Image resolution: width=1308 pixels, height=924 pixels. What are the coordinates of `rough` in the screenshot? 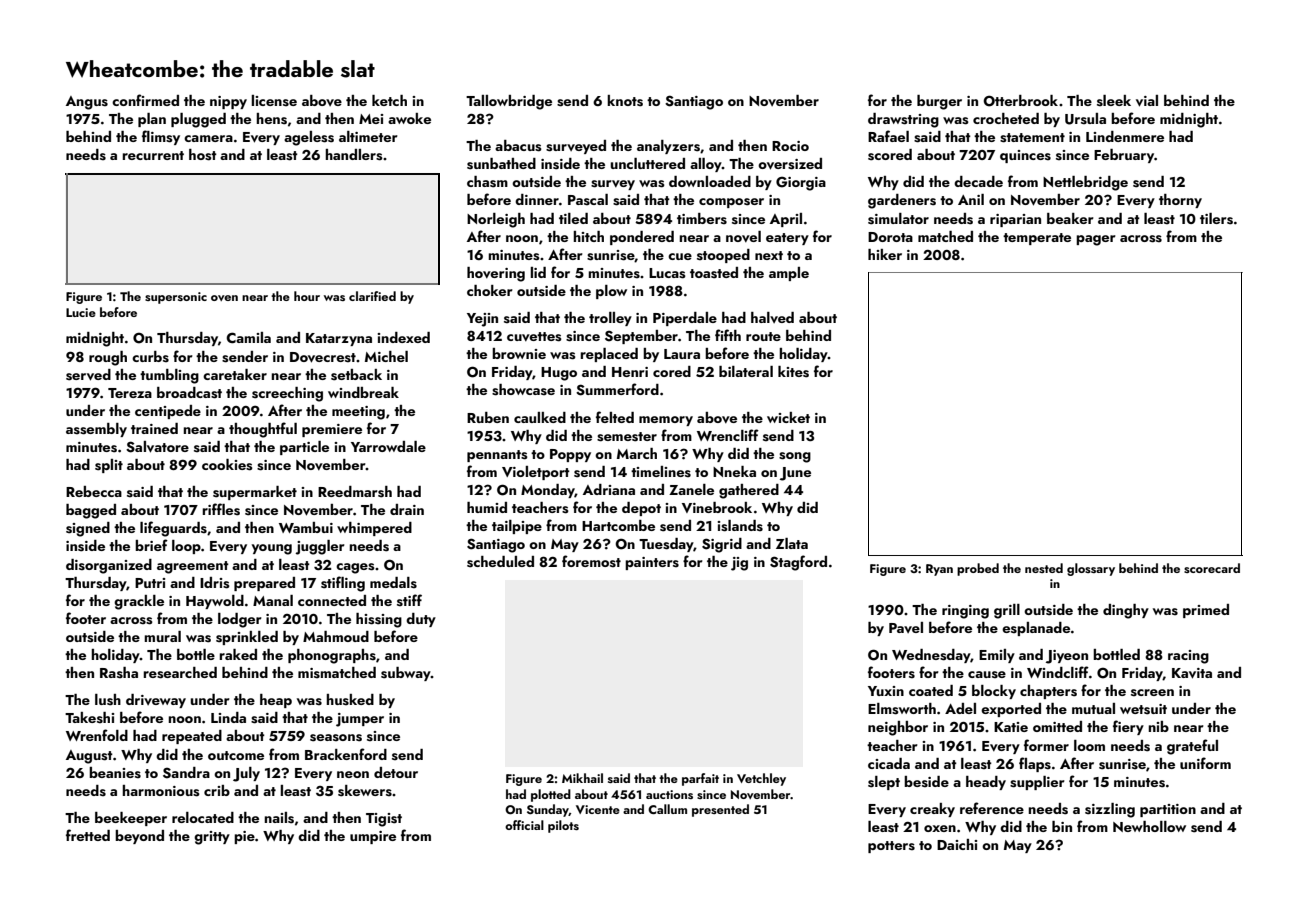 It's located at (108, 358).
